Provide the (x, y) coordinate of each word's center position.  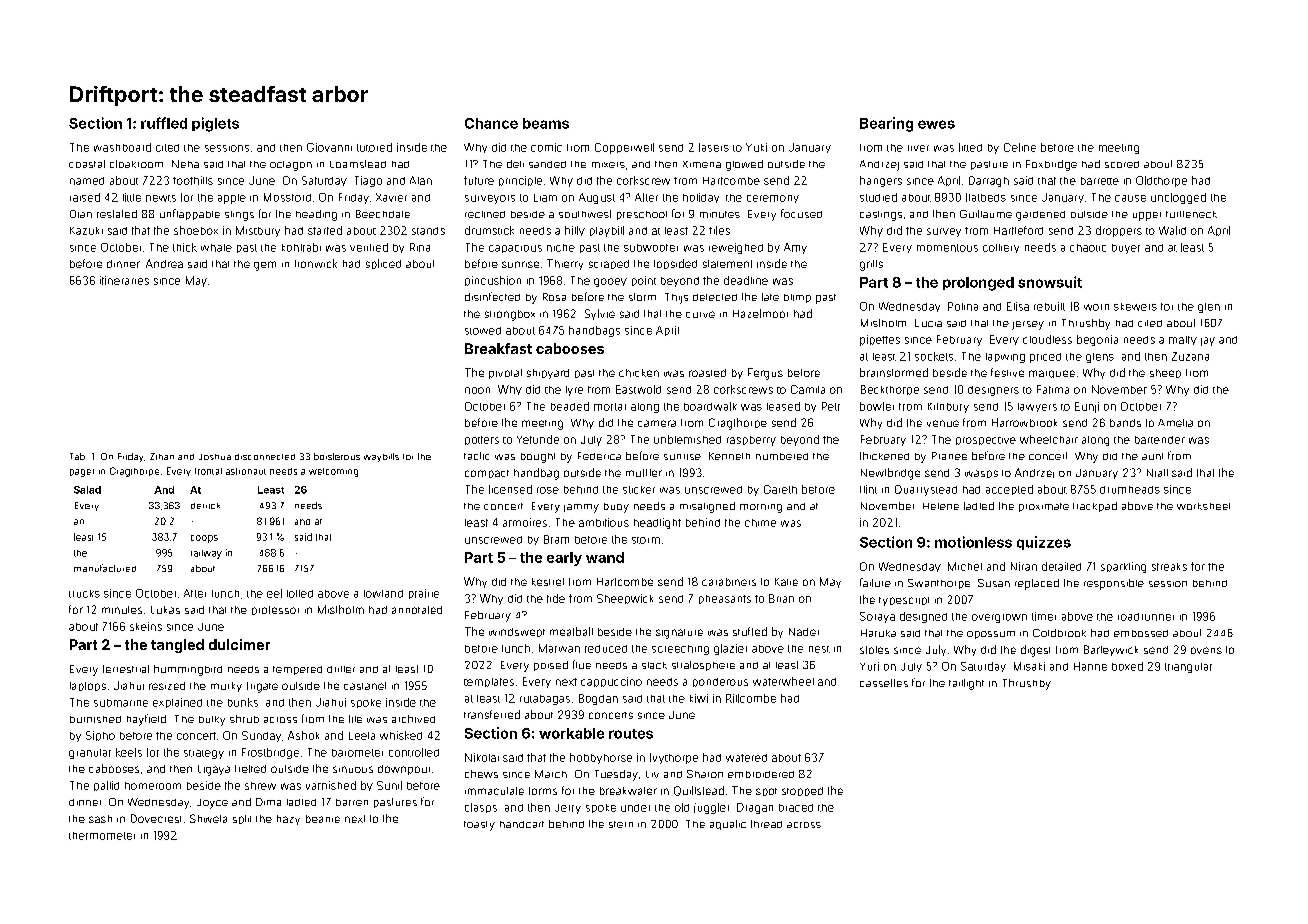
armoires (525, 522)
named (87, 181)
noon (477, 390)
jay (1208, 341)
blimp (797, 298)
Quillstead (699, 791)
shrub (244, 719)
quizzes (1044, 543)
